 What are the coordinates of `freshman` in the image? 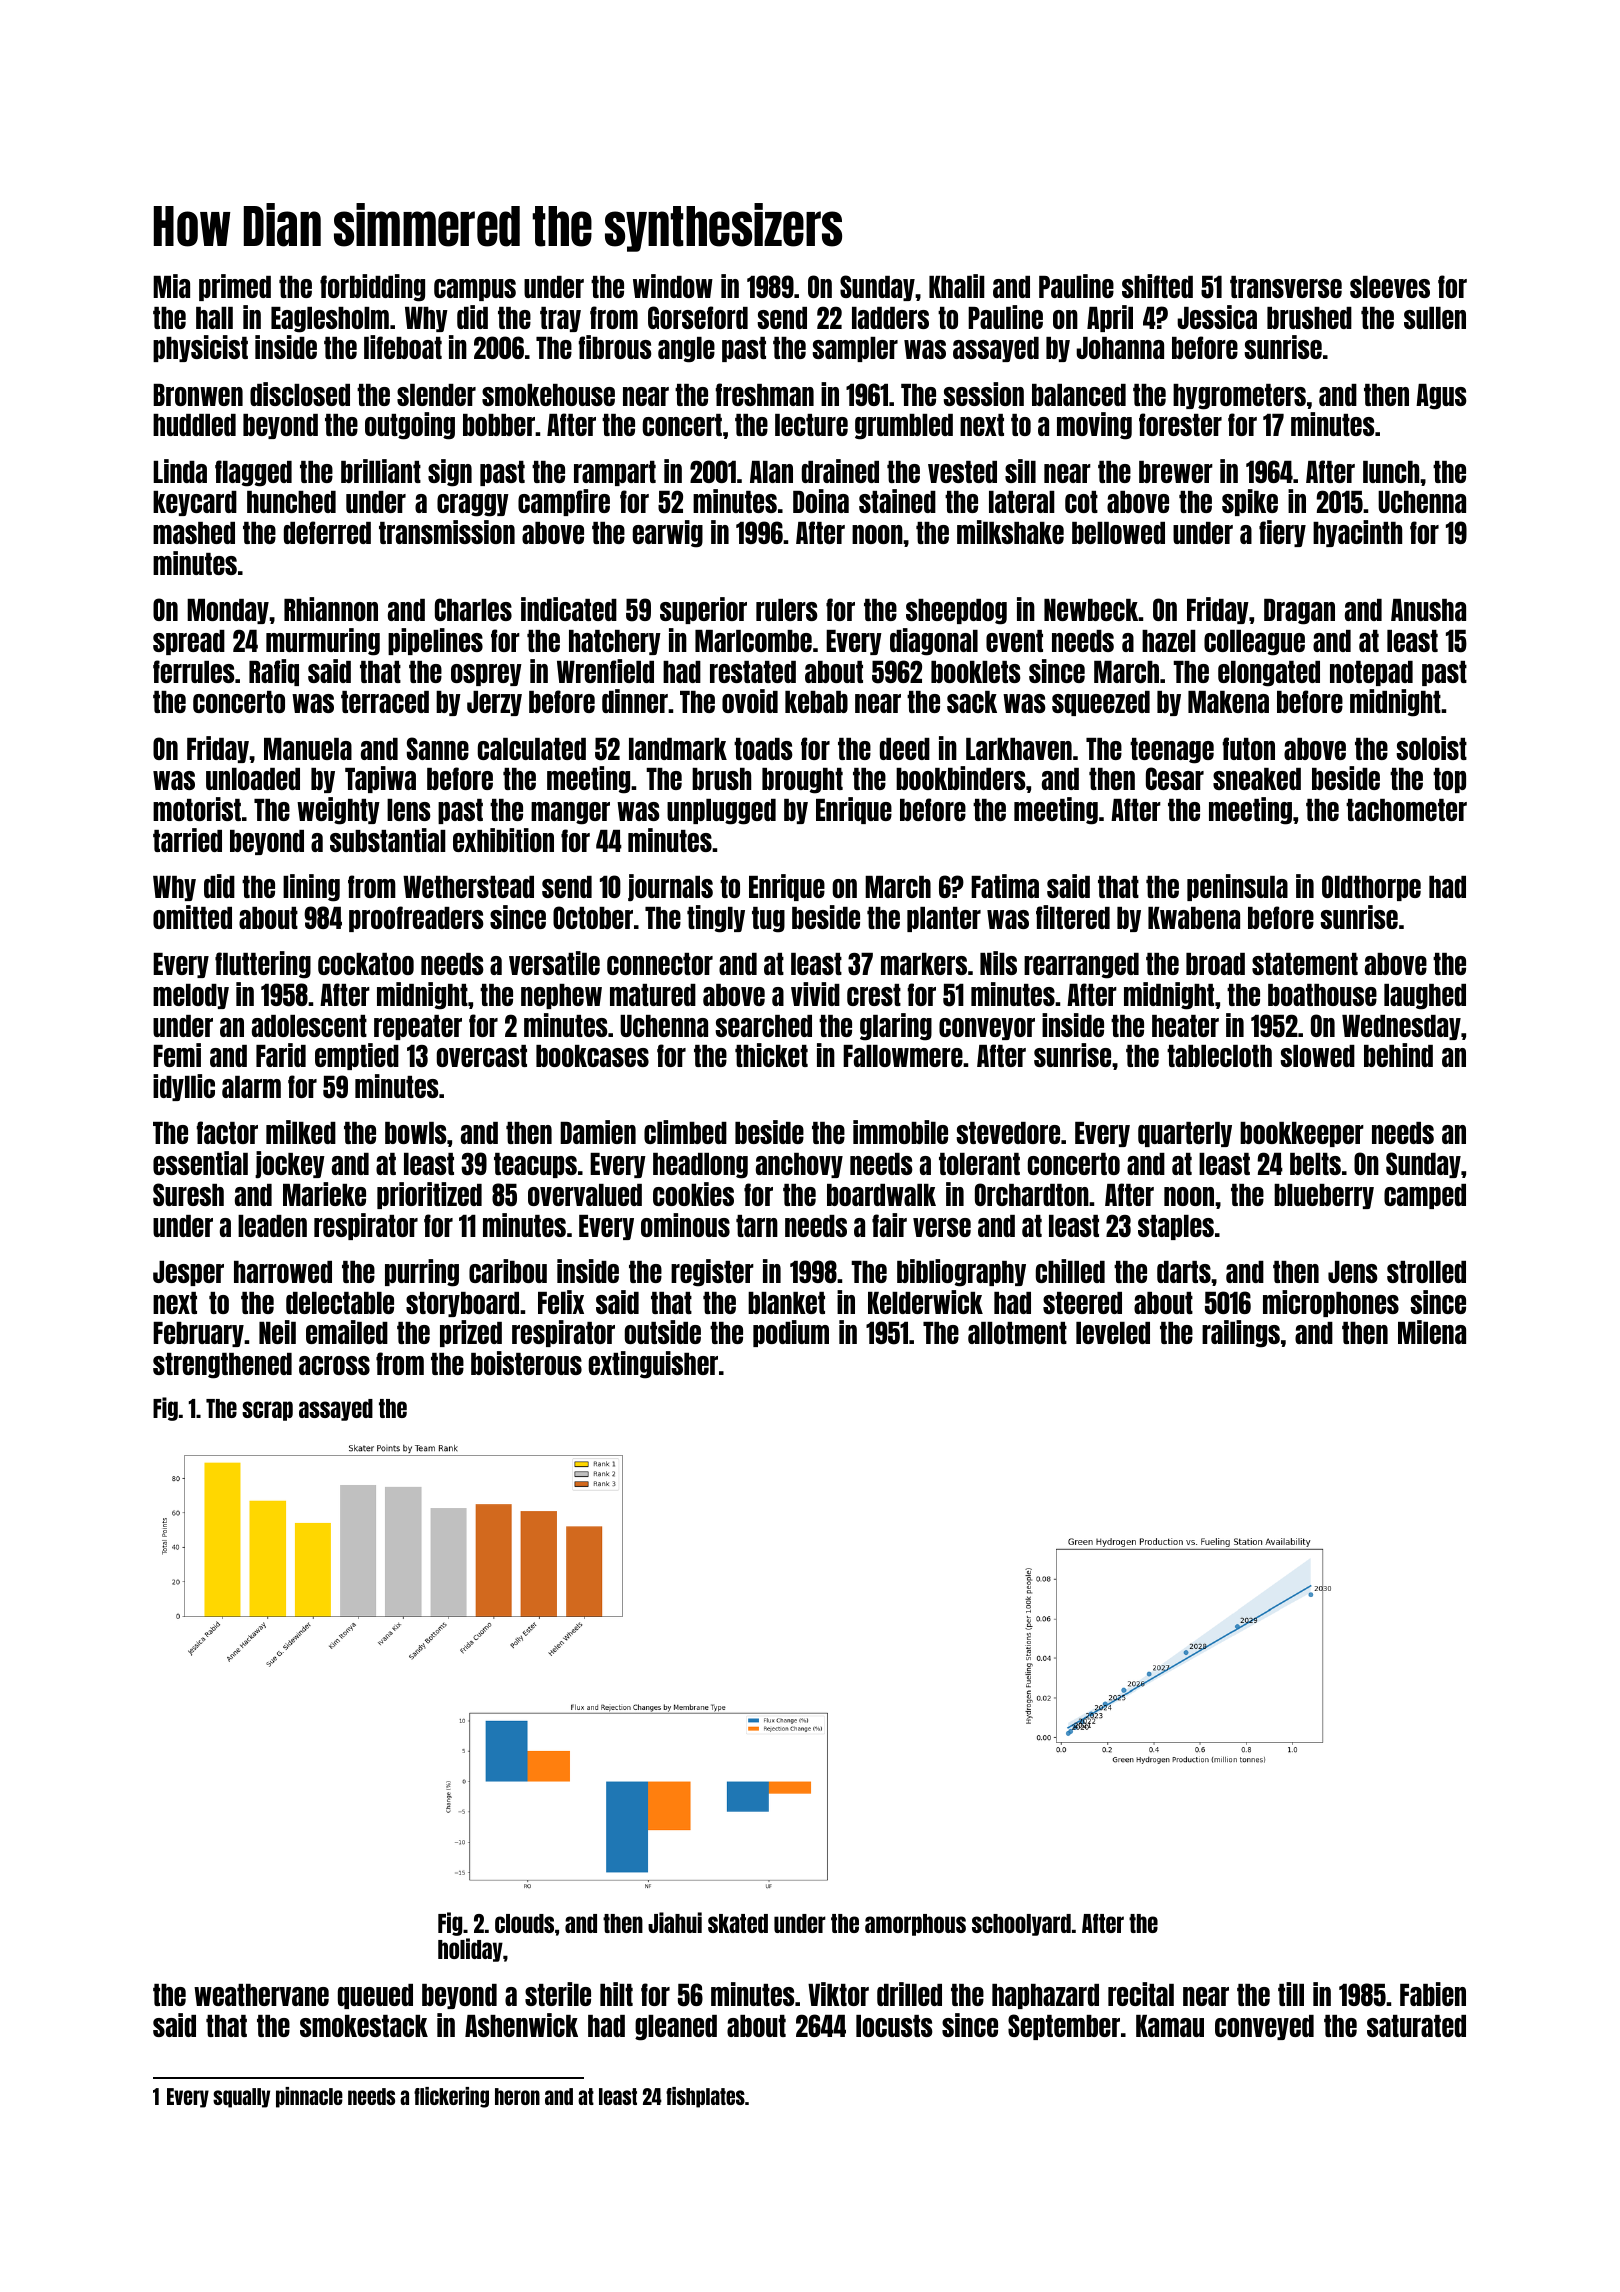 It's located at (765, 394).
